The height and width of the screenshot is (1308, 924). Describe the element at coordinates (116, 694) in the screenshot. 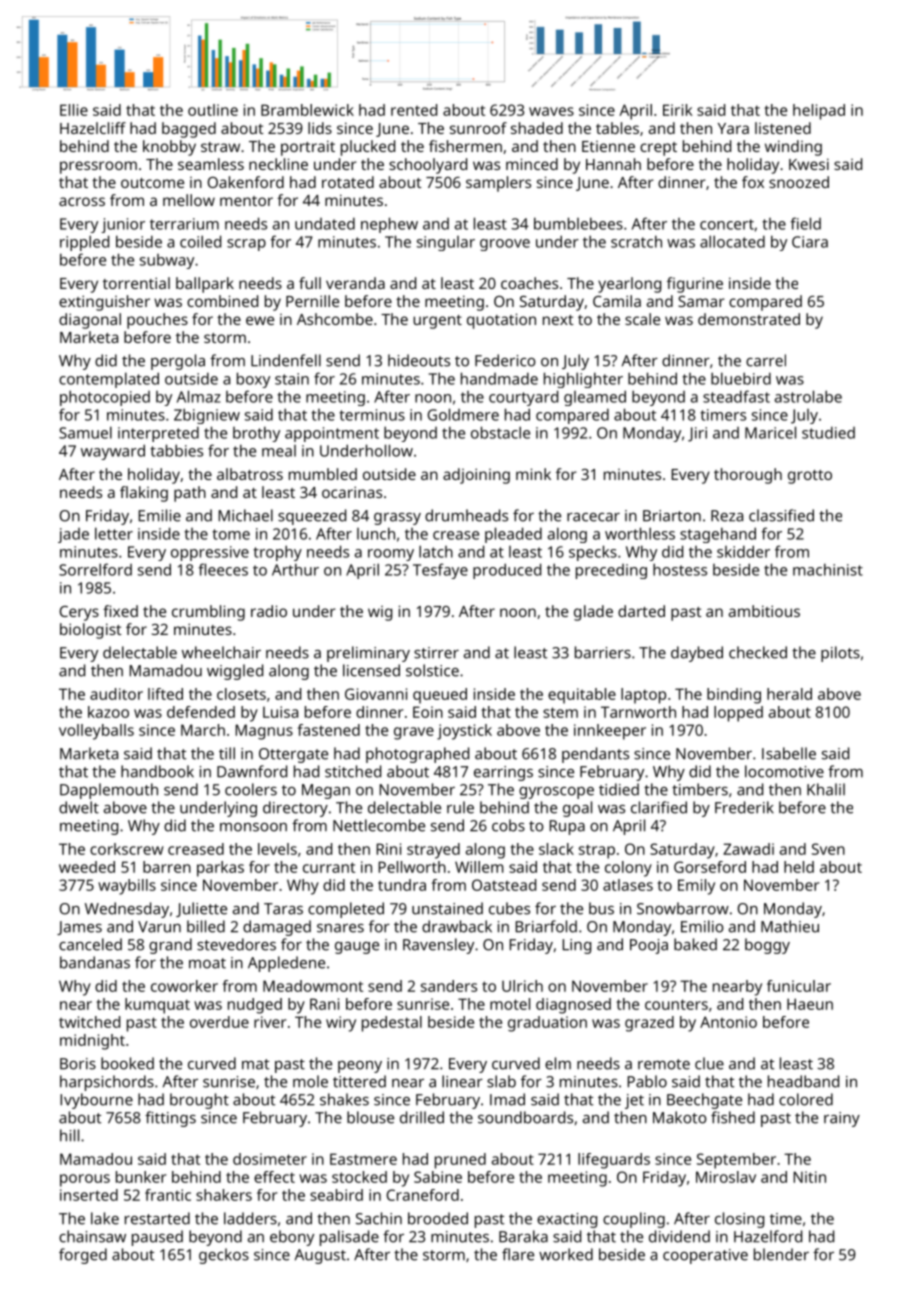

I see `auditor` at that location.
